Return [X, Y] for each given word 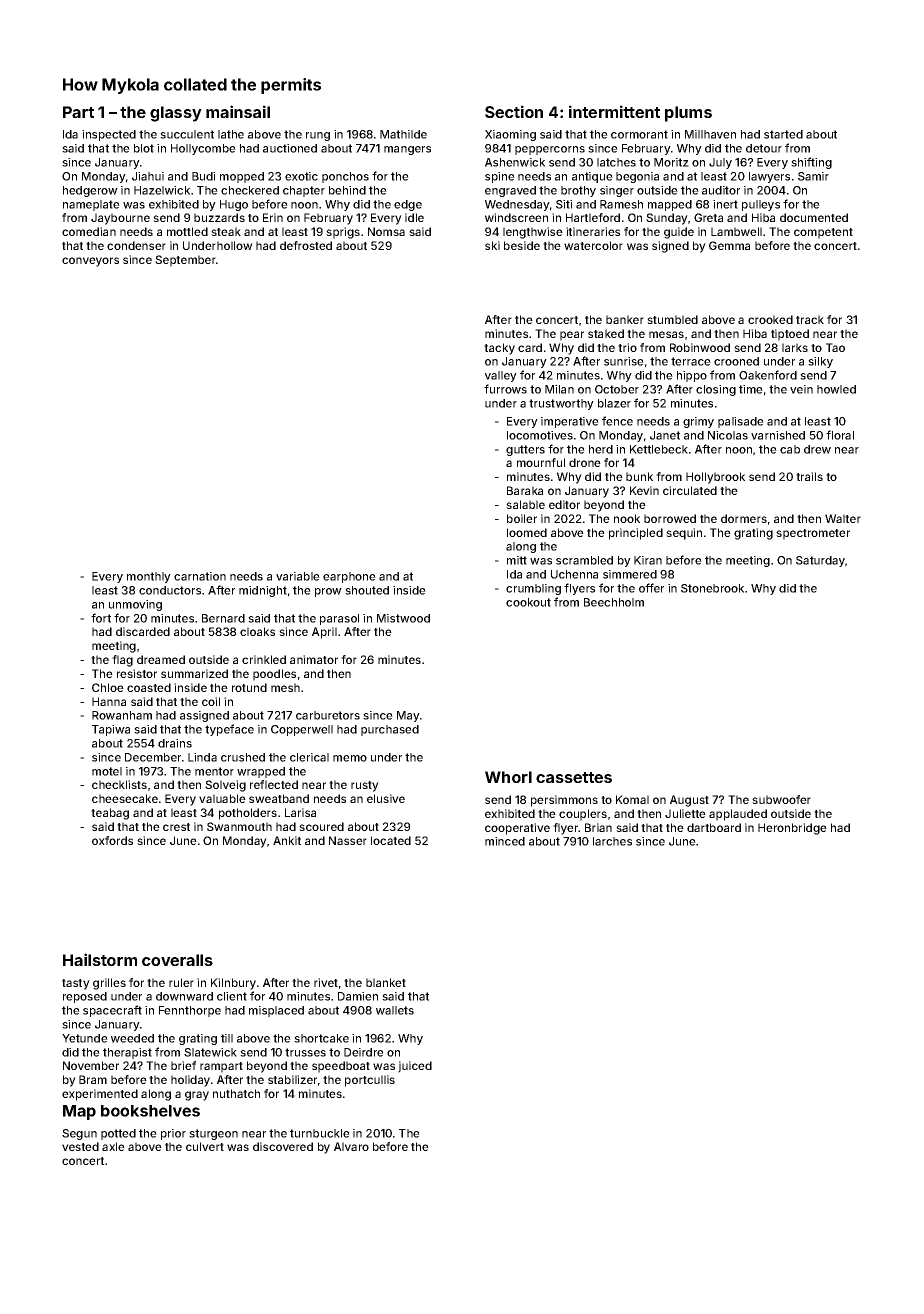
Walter [843, 518]
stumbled [672, 319]
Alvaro [351, 1146]
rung [318, 136]
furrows [505, 389]
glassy [176, 114]
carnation [200, 576]
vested [80, 1146]
